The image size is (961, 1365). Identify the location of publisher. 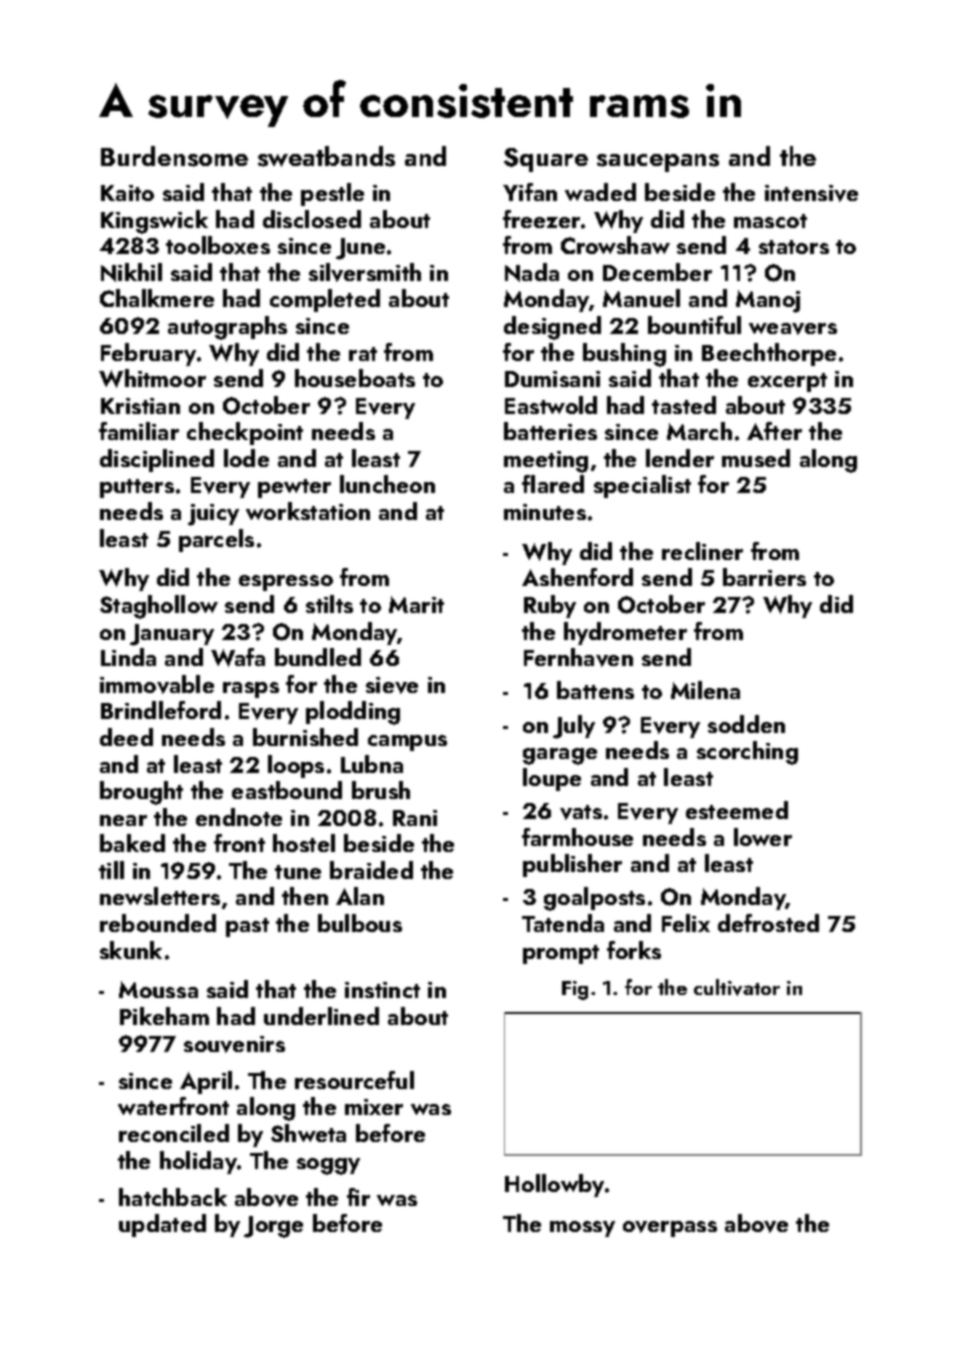
(572, 865).
